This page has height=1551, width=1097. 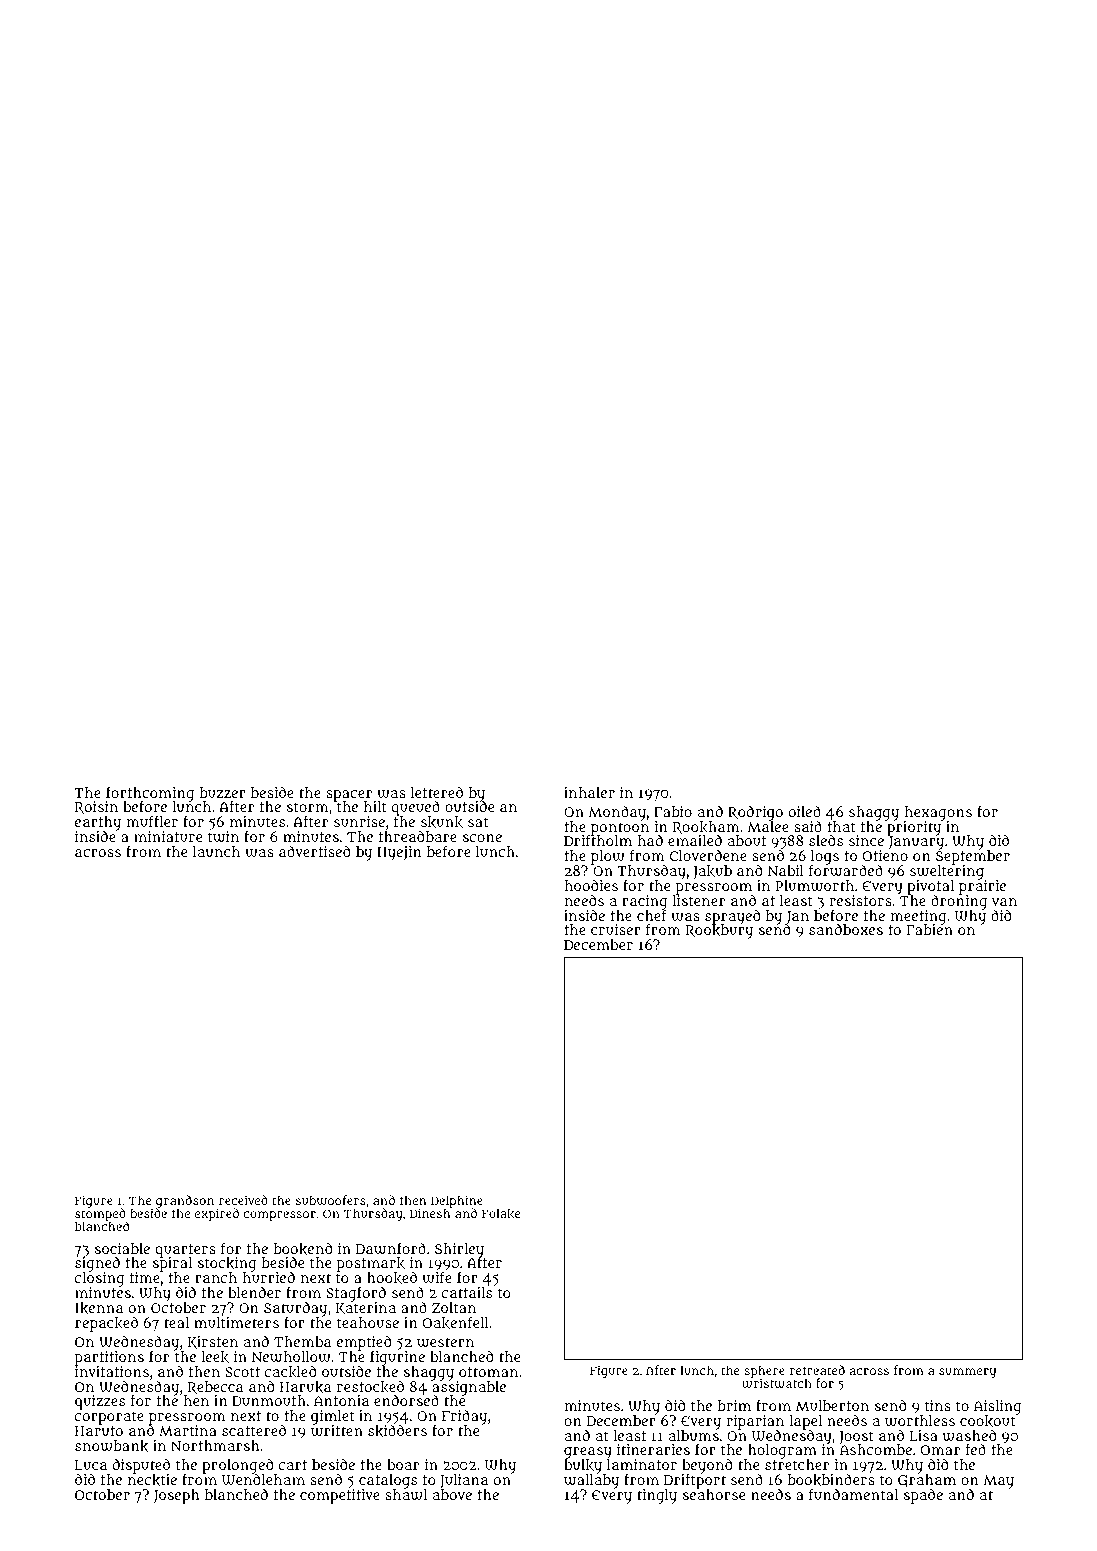 What do you see at coordinates (437, 792) in the page?
I see `lettered` at bounding box center [437, 792].
